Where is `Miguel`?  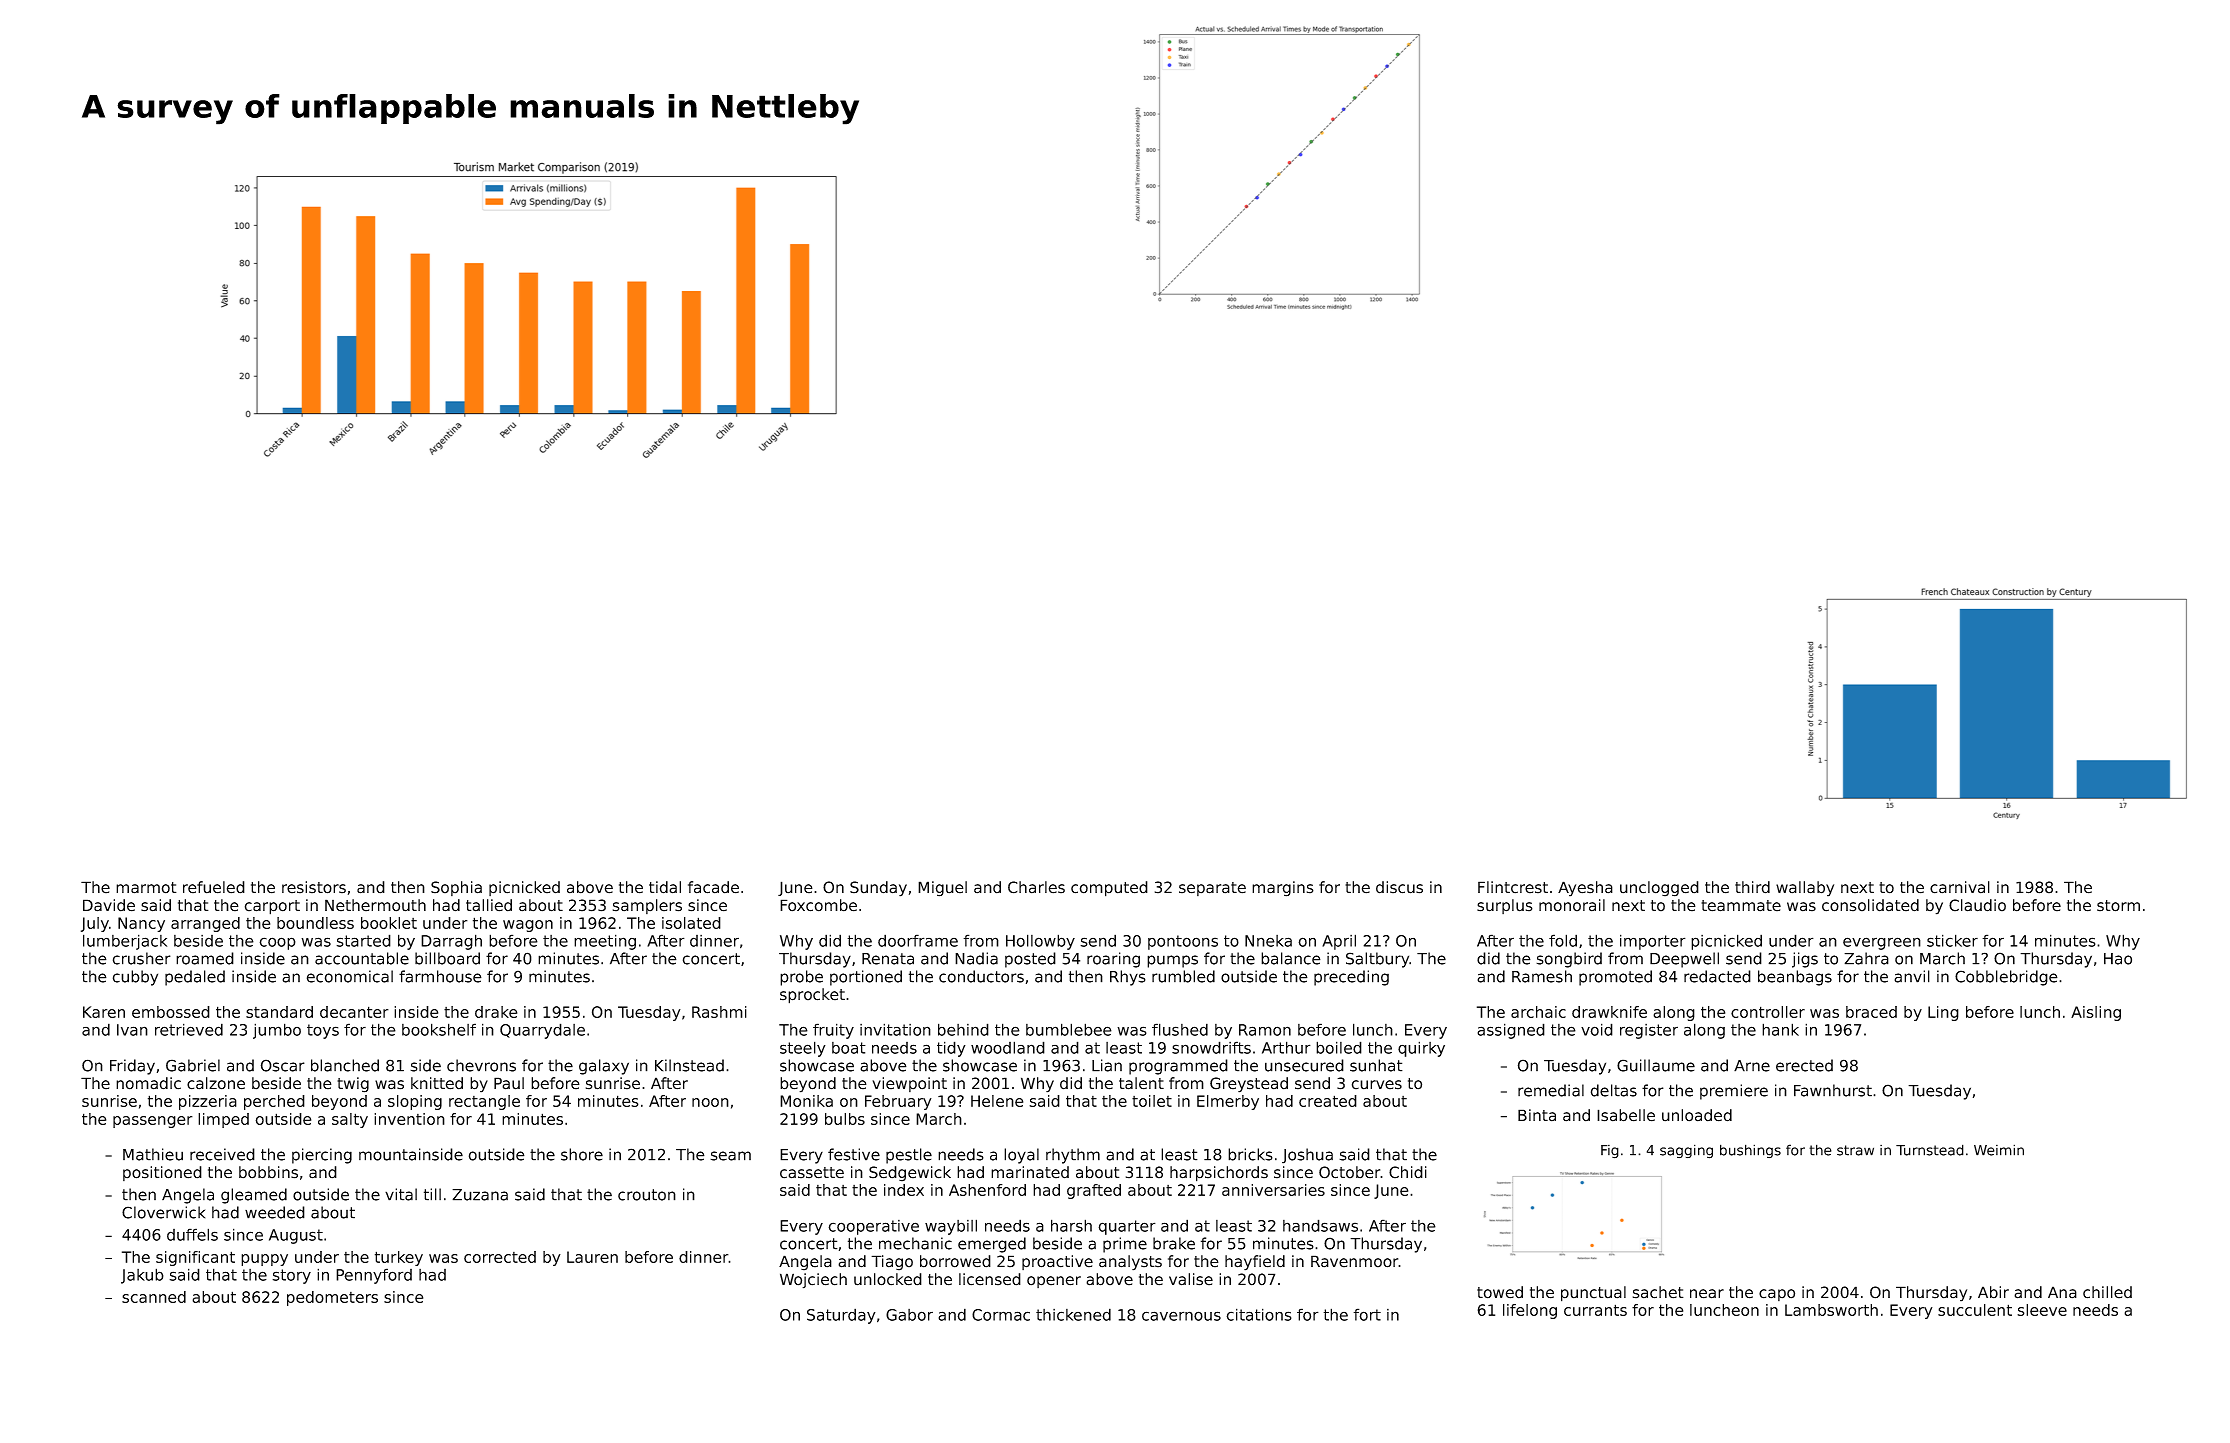
Miguel is located at coordinates (942, 889).
